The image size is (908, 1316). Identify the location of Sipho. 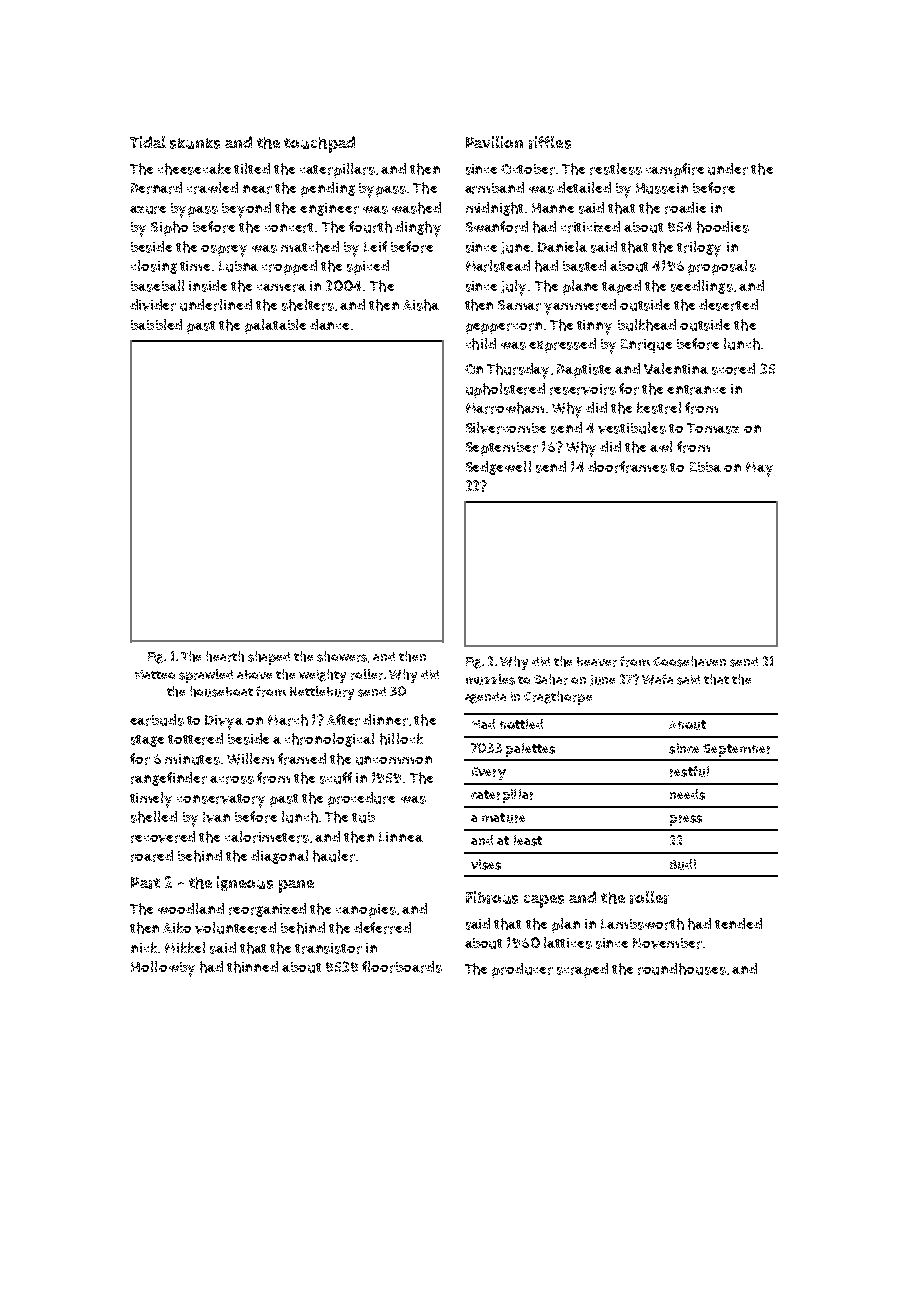
(169, 228).
